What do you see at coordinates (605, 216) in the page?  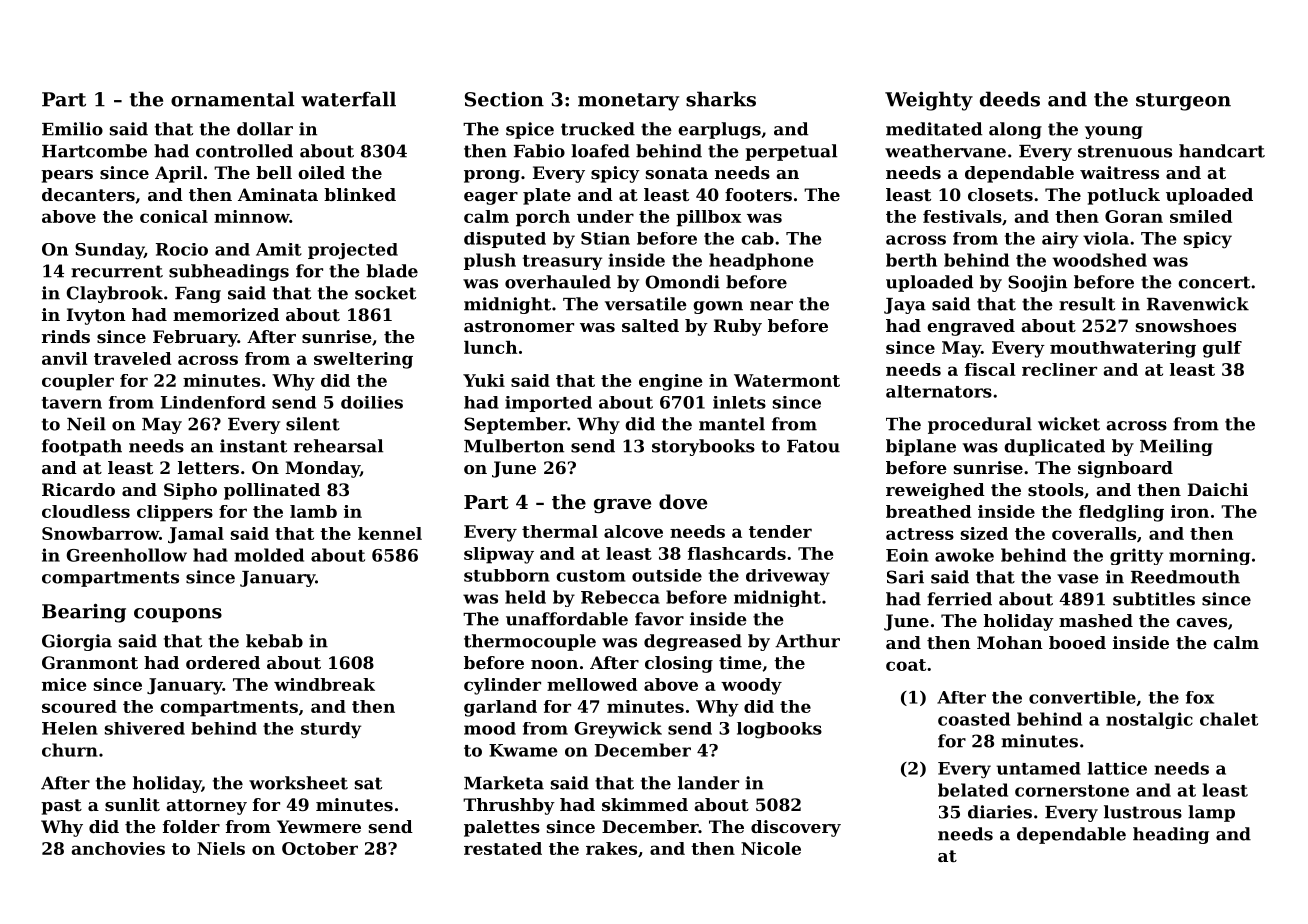 I see `under` at bounding box center [605, 216].
